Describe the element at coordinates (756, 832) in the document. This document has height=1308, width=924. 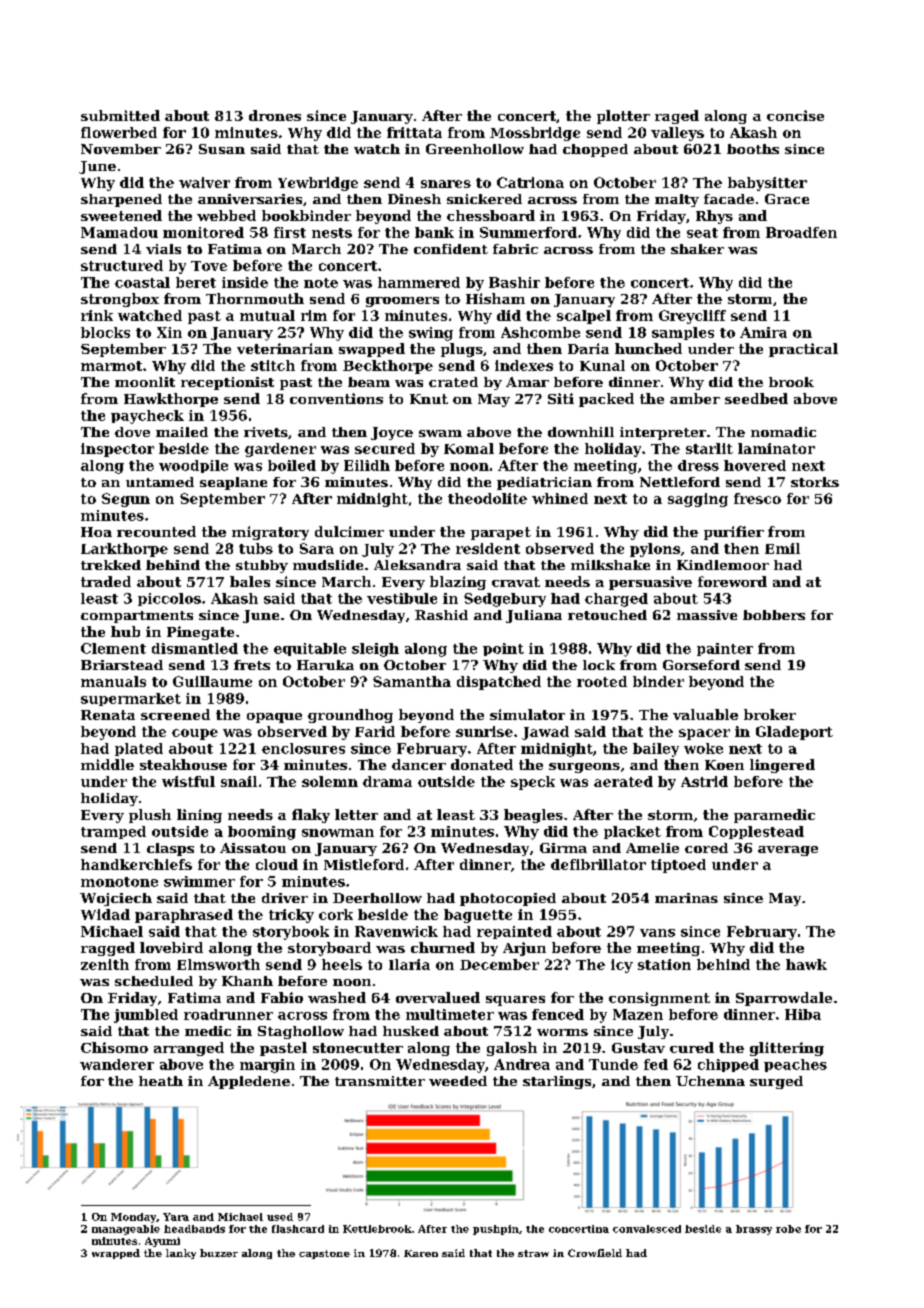
I see `Copplestead` at that location.
